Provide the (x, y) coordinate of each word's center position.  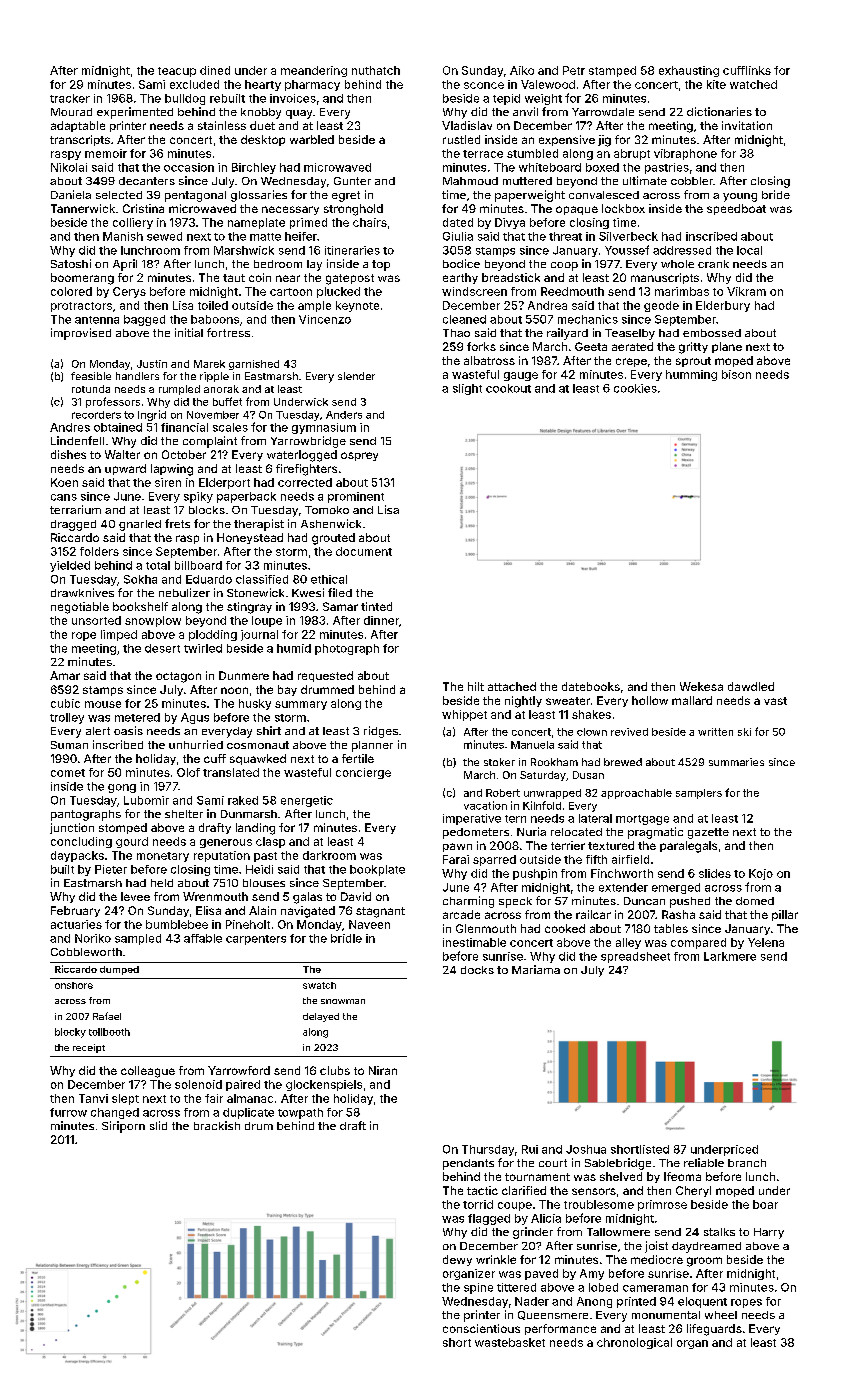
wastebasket (510, 1342)
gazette (708, 833)
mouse (103, 704)
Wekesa (701, 686)
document (364, 551)
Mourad (71, 112)
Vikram (746, 291)
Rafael (107, 1016)
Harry (769, 1233)
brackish (217, 1125)
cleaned (464, 319)
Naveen (369, 924)
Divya (510, 223)
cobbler (692, 181)
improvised (81, 334)
